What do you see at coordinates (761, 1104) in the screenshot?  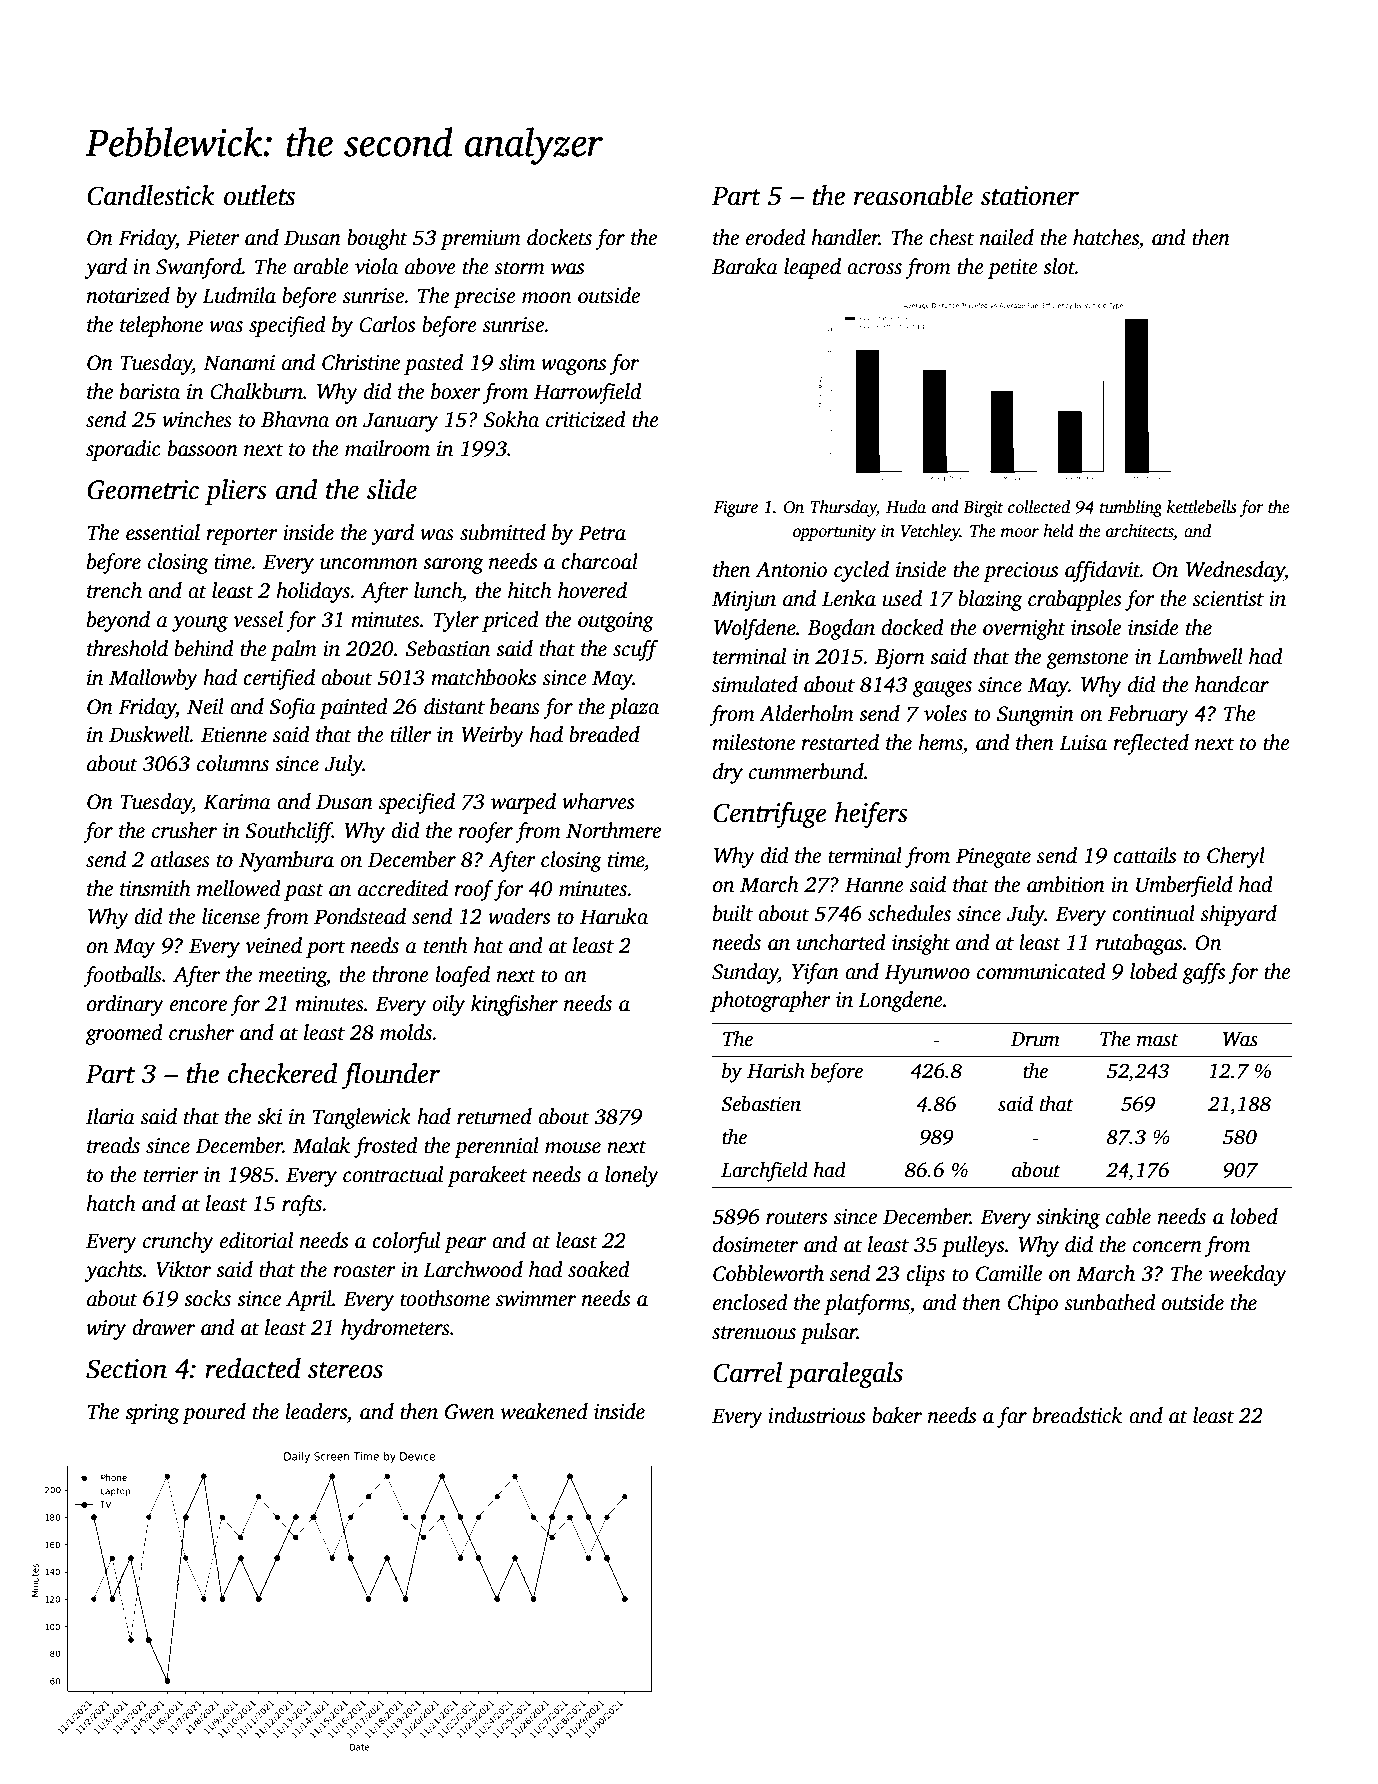 I see `Sebastien` at bounding box center [761, 1104].
